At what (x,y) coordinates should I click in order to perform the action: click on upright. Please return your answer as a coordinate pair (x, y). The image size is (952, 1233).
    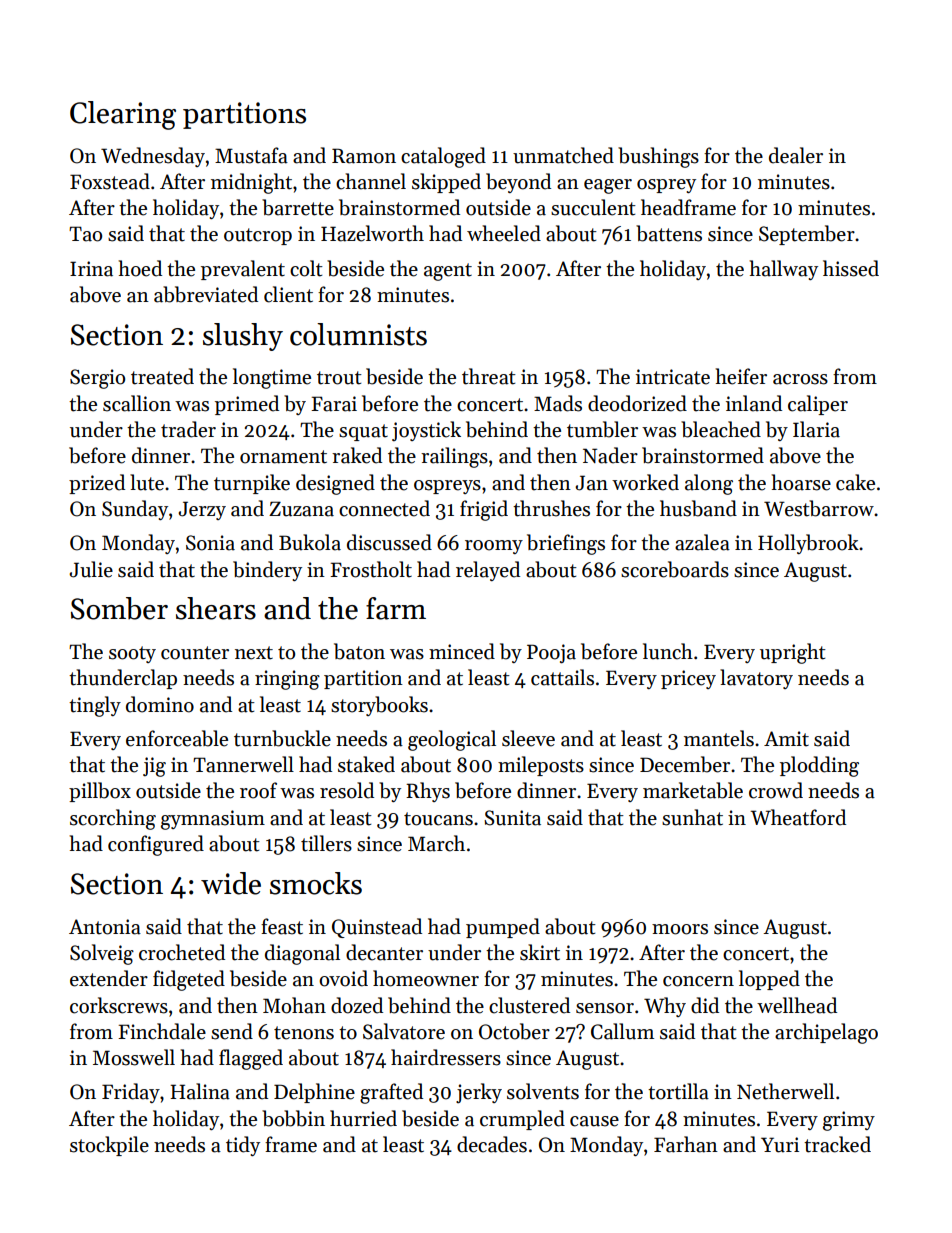
    Looking at the image, I should click on (793, 653).
